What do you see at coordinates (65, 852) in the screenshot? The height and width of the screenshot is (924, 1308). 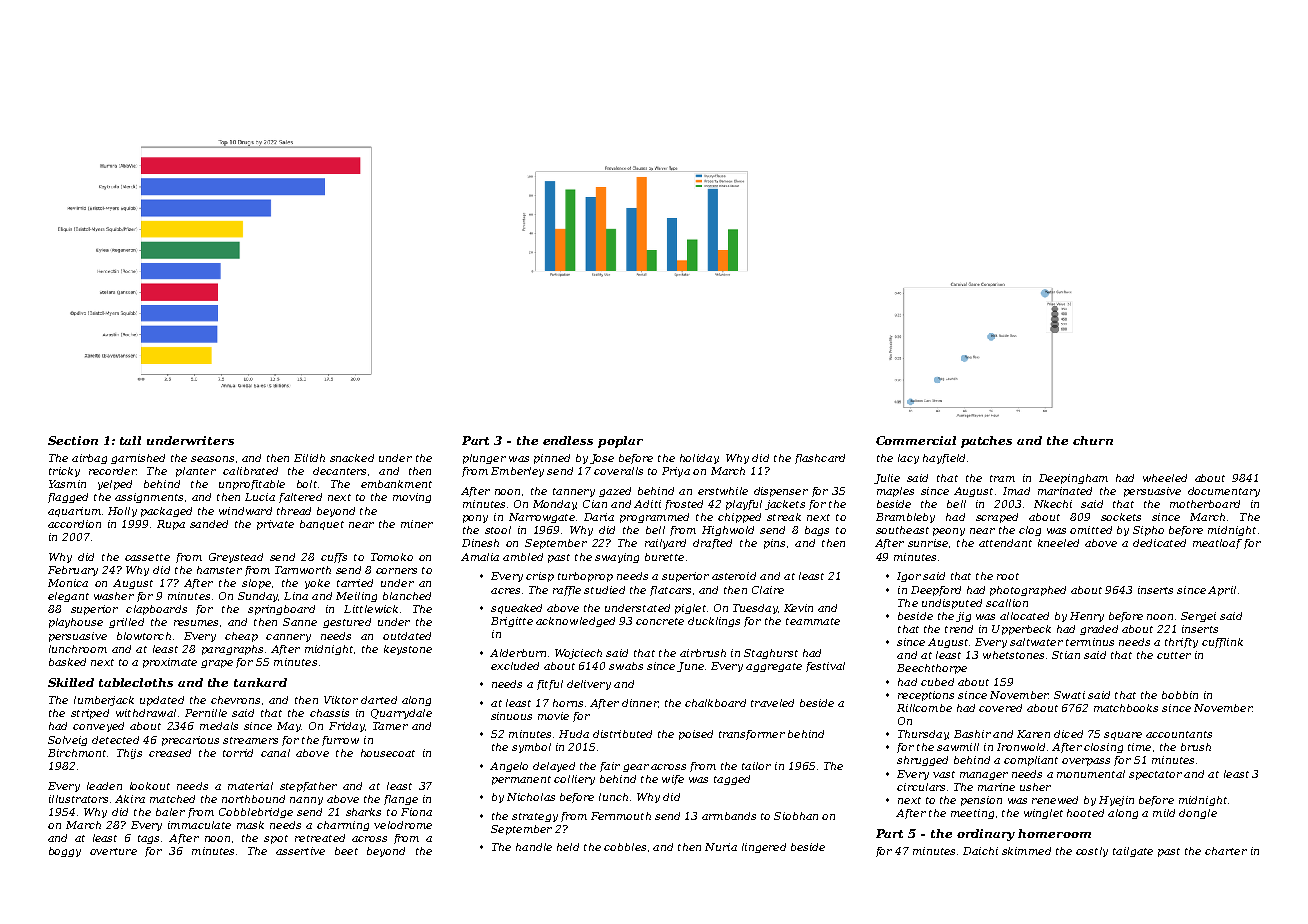 I see `boggy` at bounding box center [65, 852].
